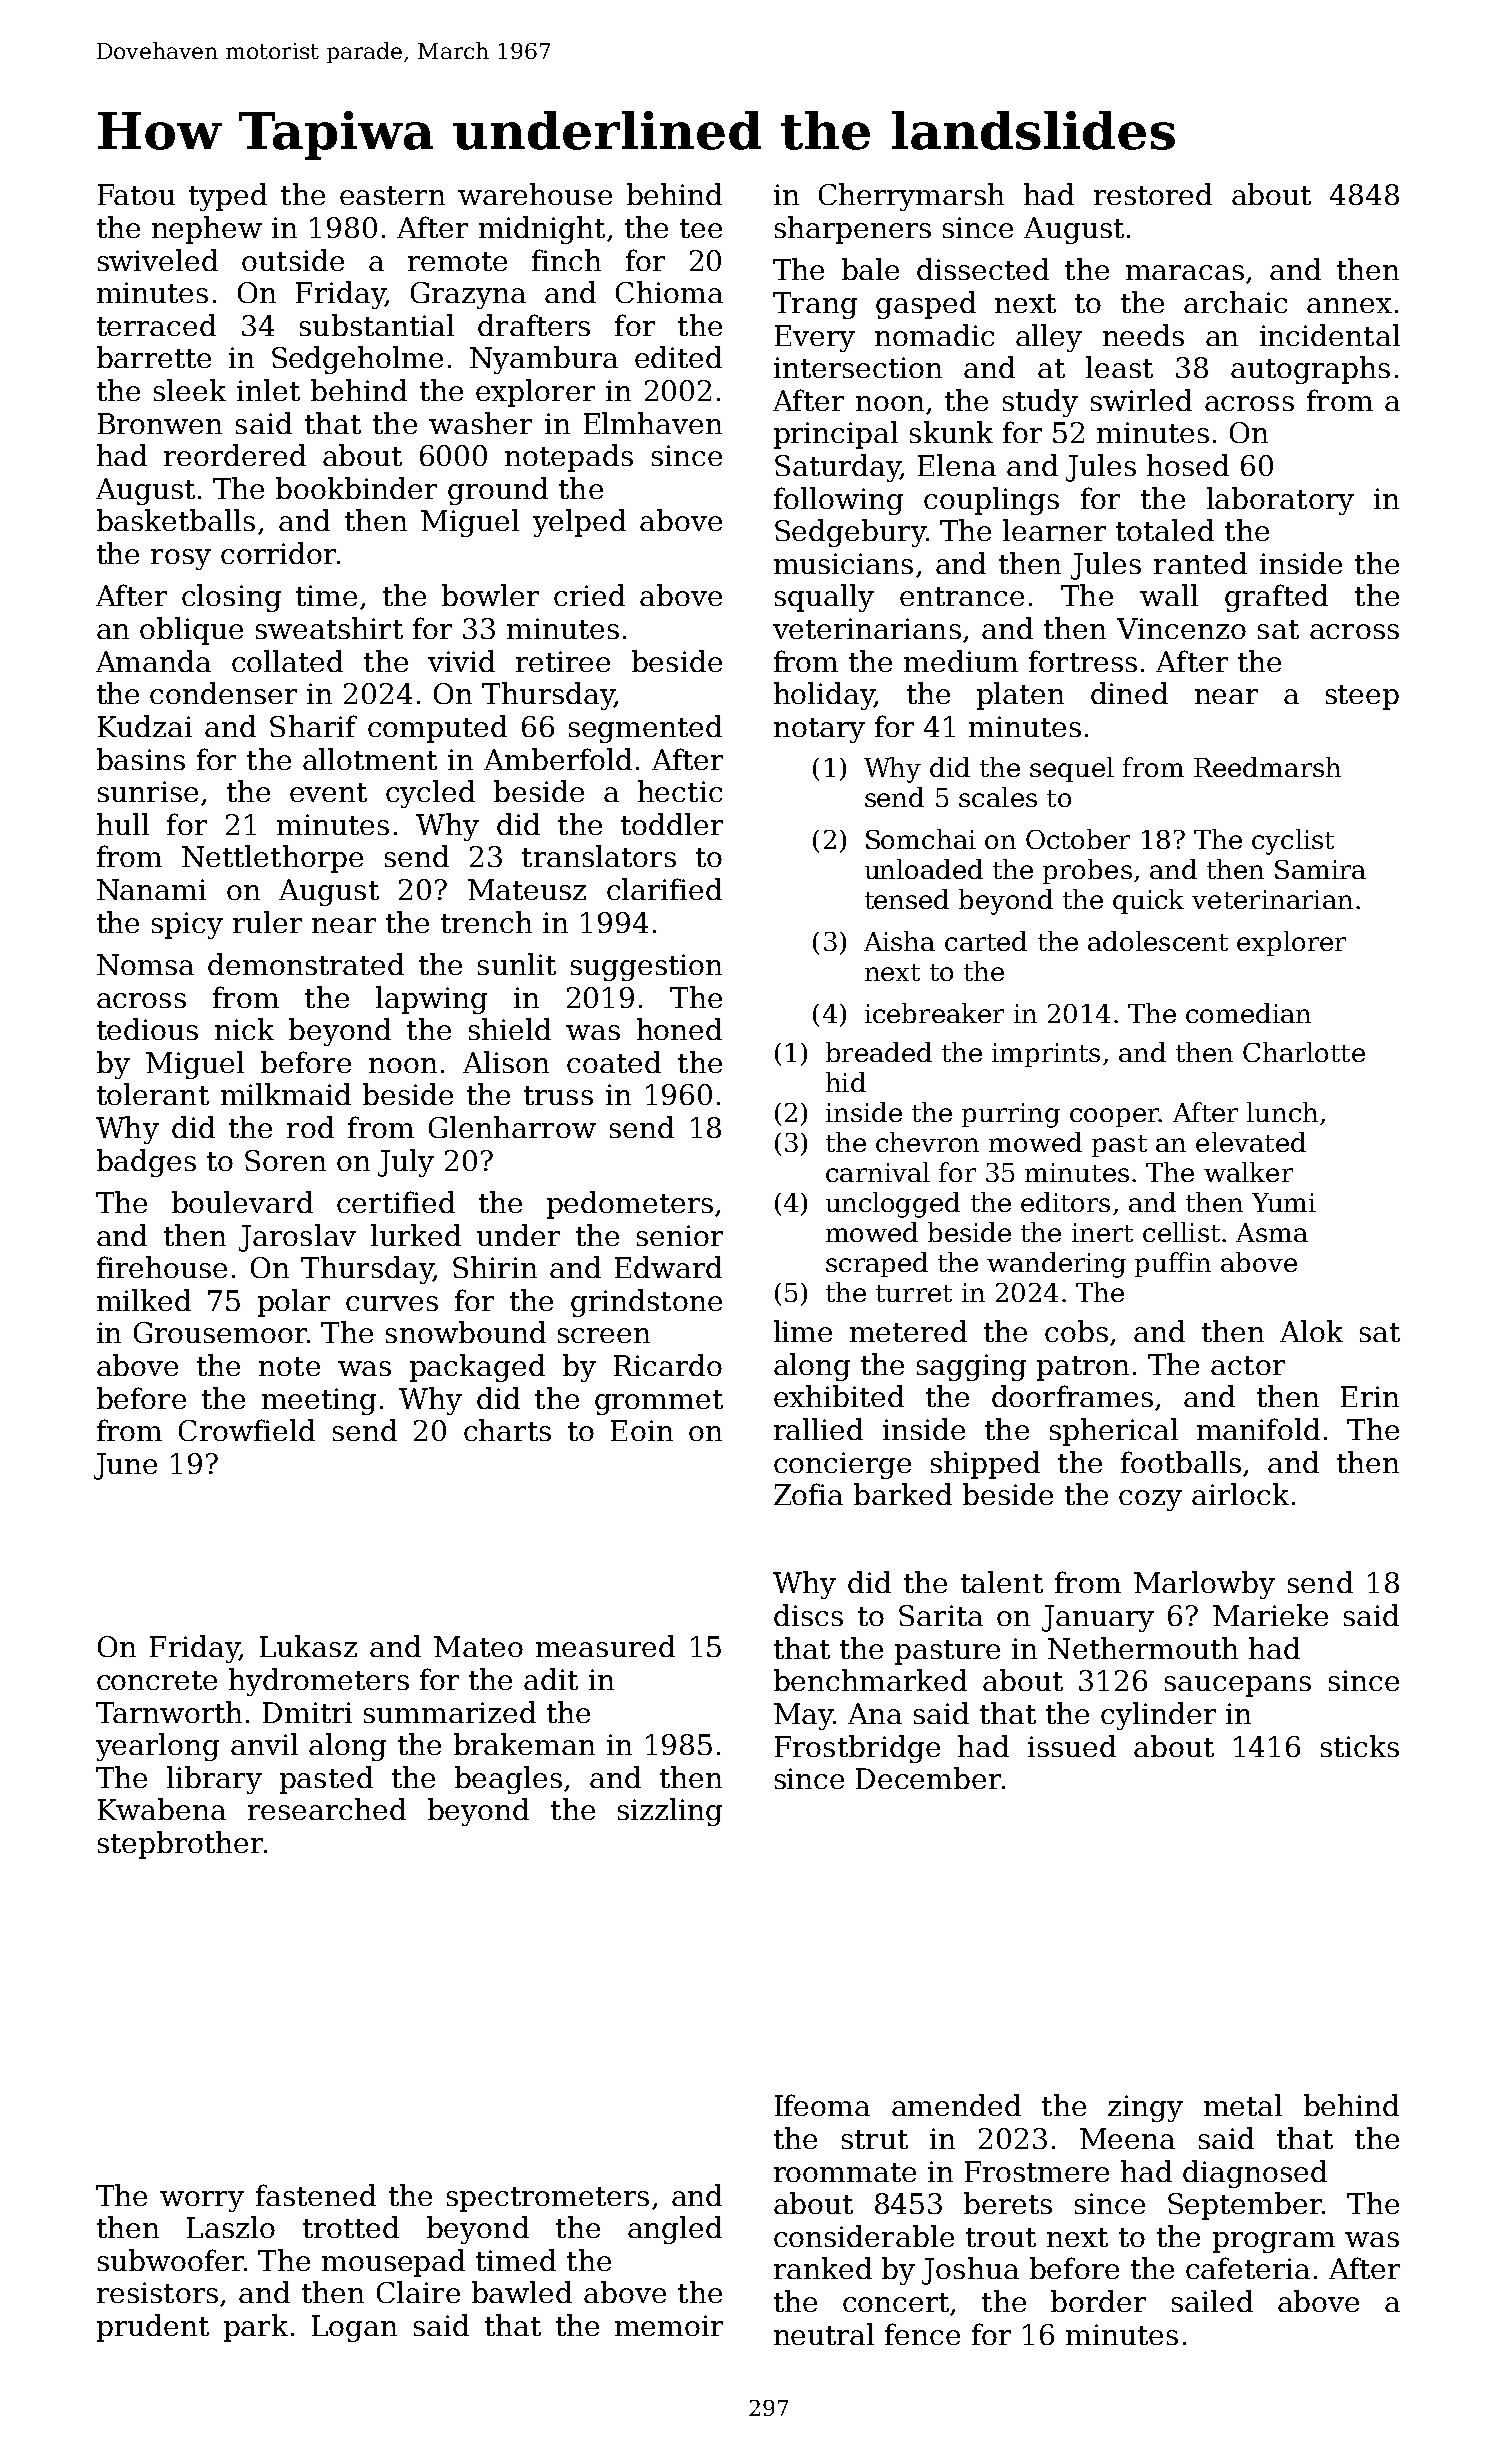  Describe the element at coordinates (1360, 1746) in the screenshot. I see `sticks` at that location.
